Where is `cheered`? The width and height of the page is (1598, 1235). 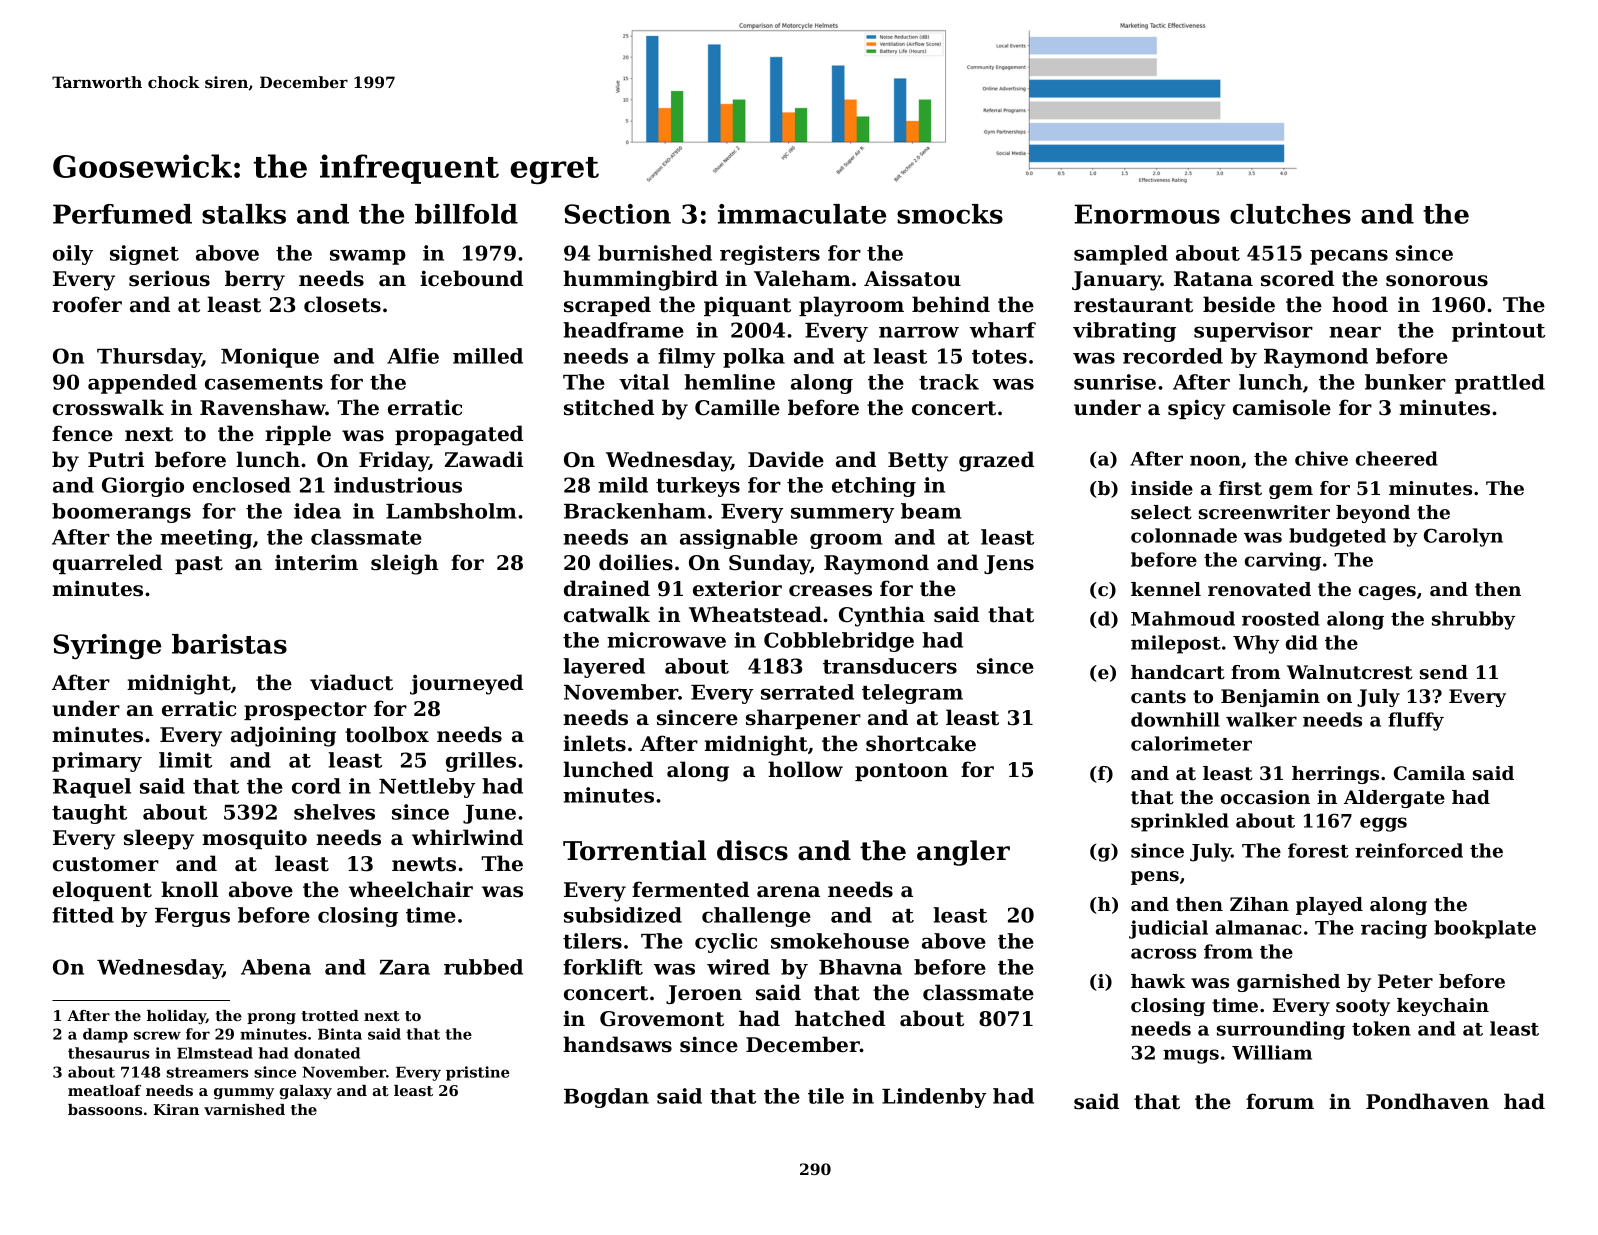
cheered is located at coordinates (1397, 458).
